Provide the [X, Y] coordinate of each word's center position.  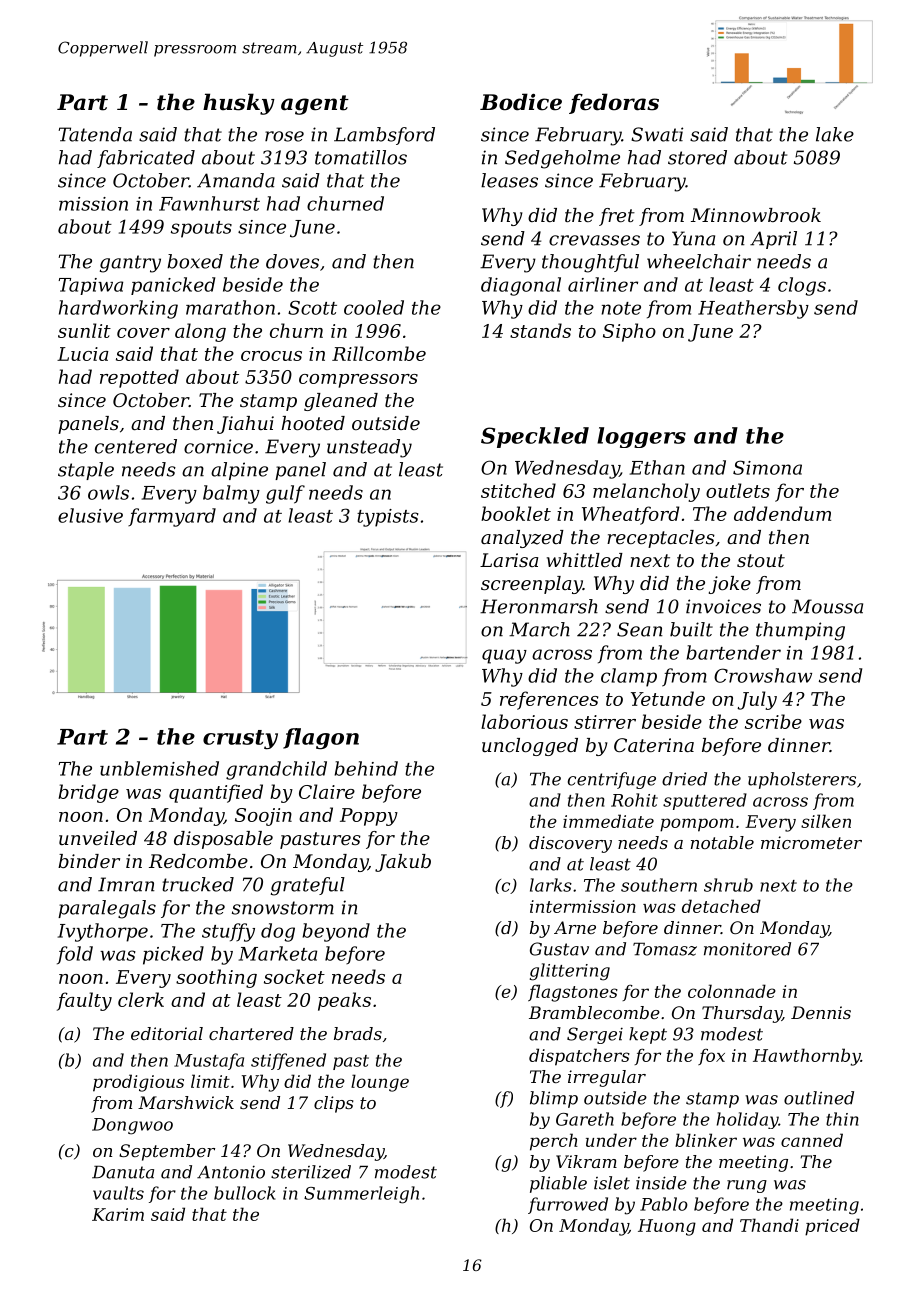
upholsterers [802, 780]
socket [294, 976]
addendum [782, 513]
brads [358, 1033]
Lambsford [384, 136]
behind [366, 768]
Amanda [236, 180]
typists [388, 518]
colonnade [732, 991]
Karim [118, 1214]
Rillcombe [379, 353]
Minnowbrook [756, 215]
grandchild [276, 770]
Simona [767, 467]
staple [86, 471]
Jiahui [245, 425]
